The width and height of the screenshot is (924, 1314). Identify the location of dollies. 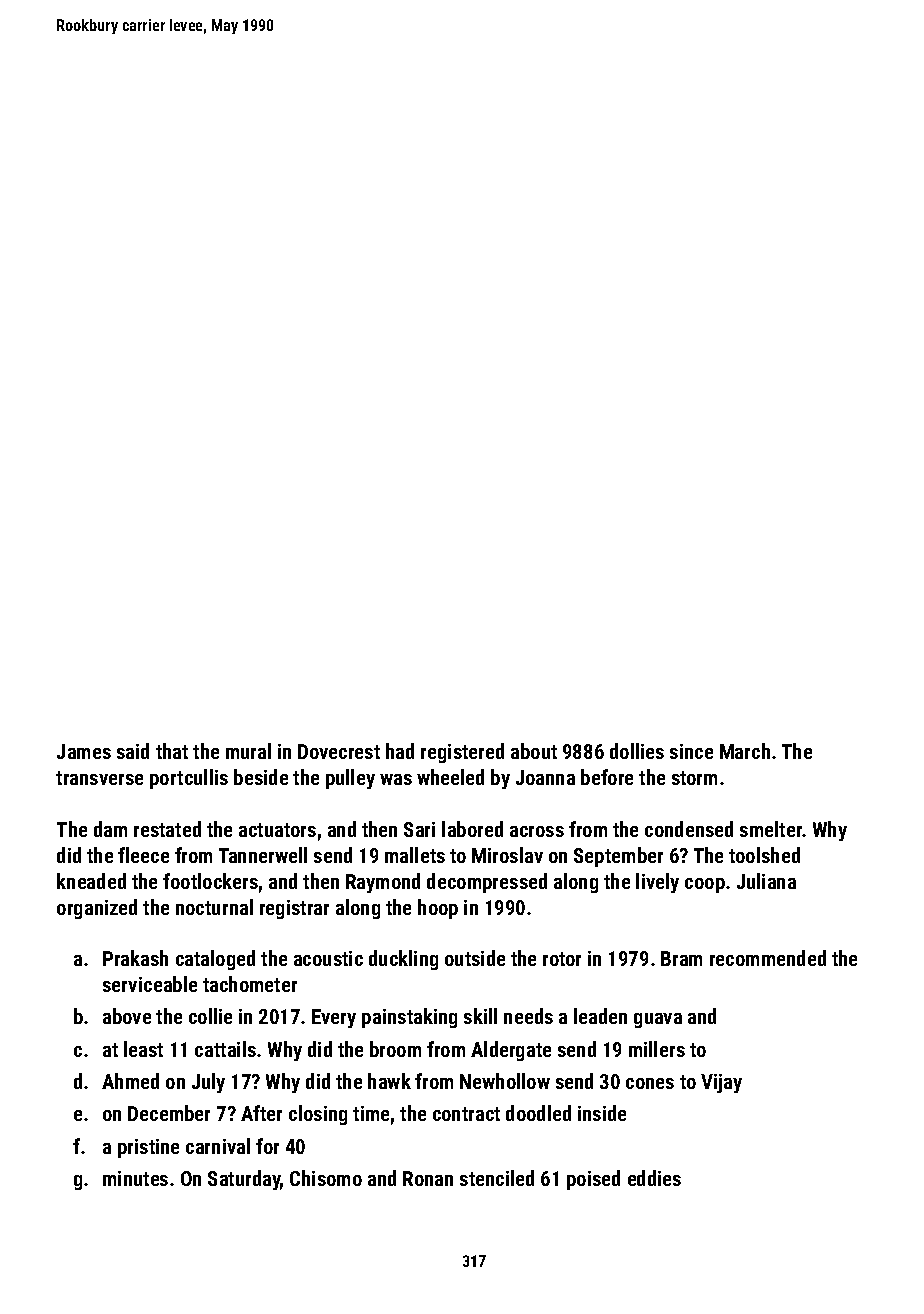
(637, 751).
